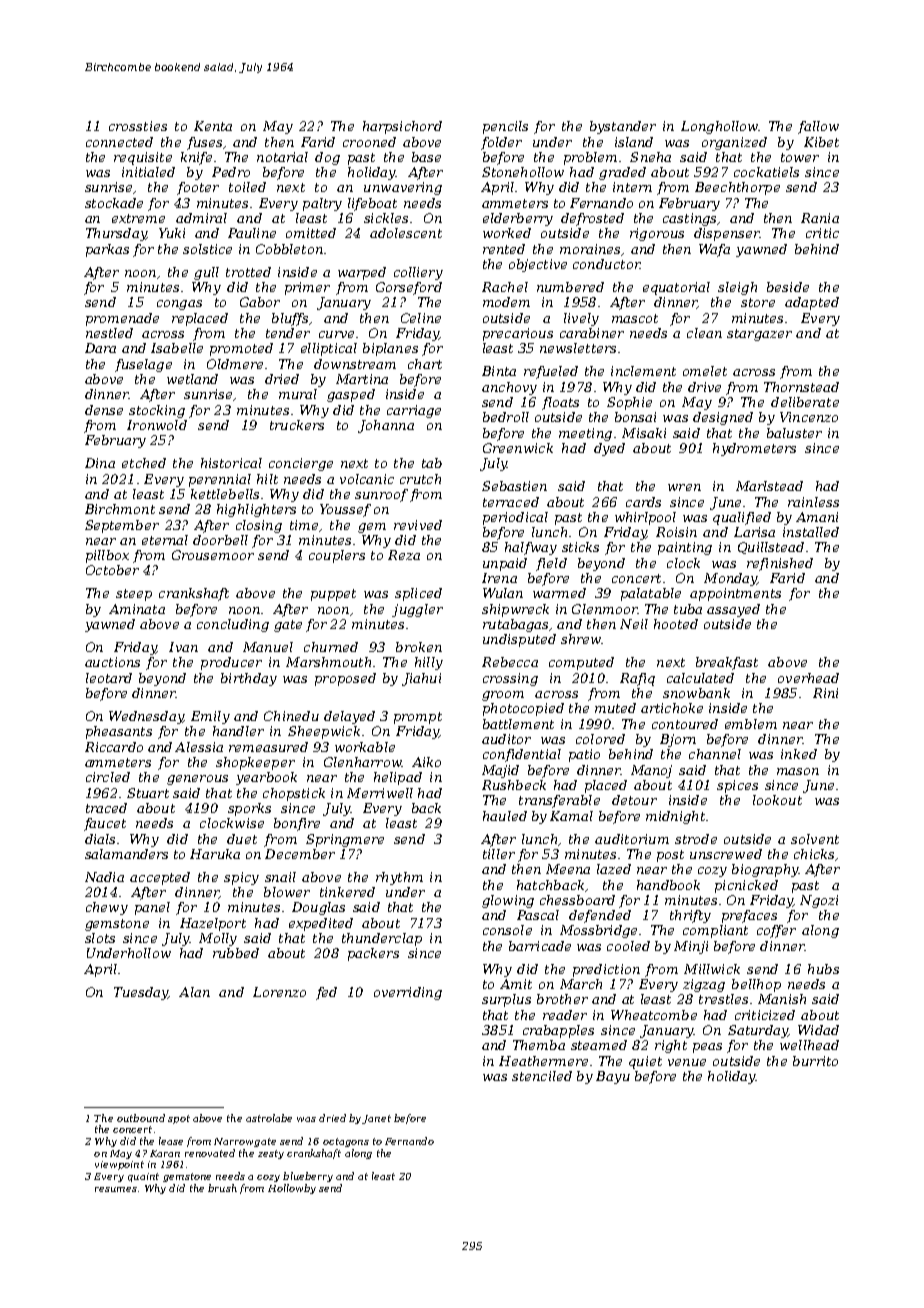  What do you see at coordinates (402, 127) in the page?
I see `harpsichord` at bounding box center [402, 127].
